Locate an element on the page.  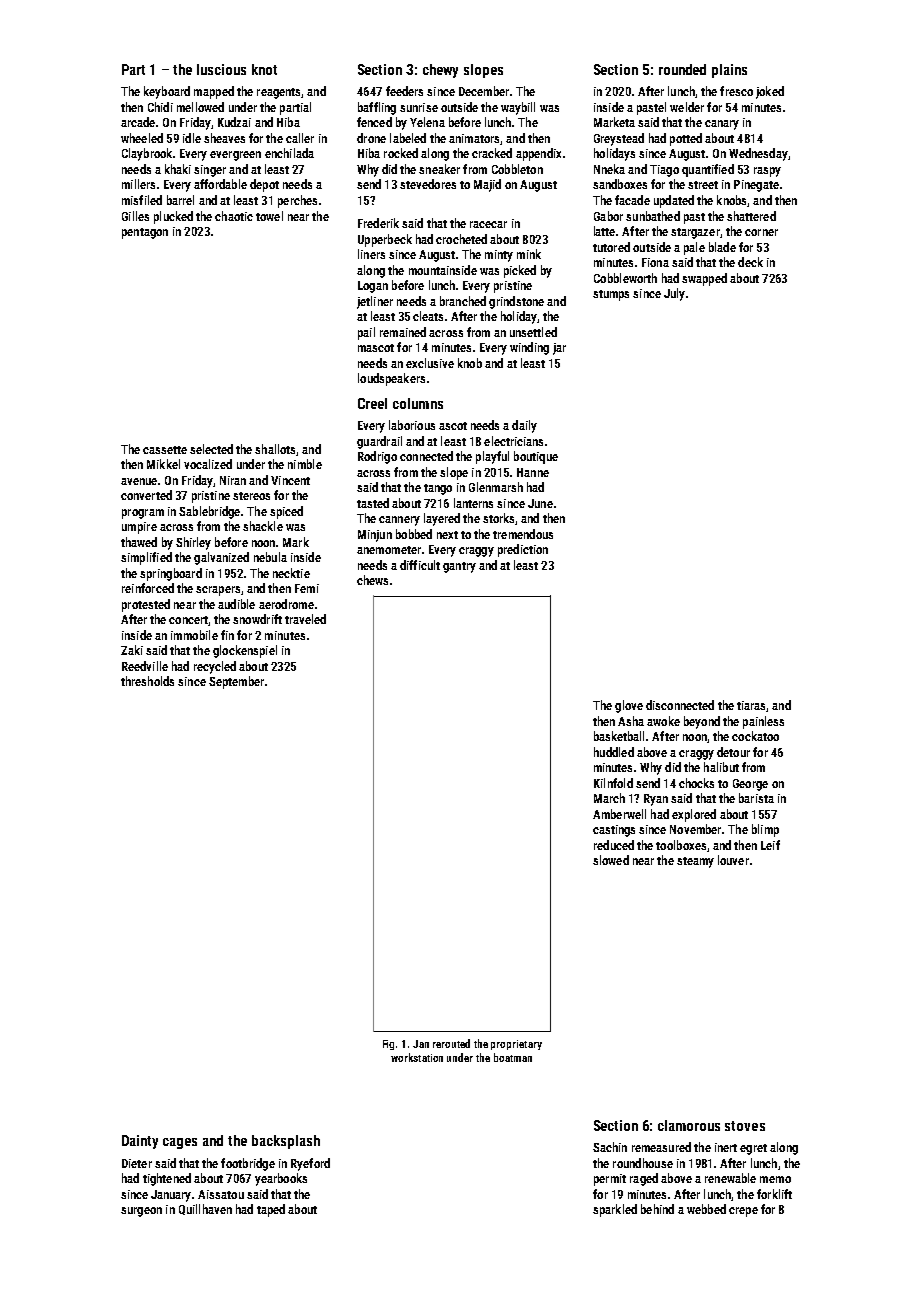
joked is located at coordinates (770, 92).
